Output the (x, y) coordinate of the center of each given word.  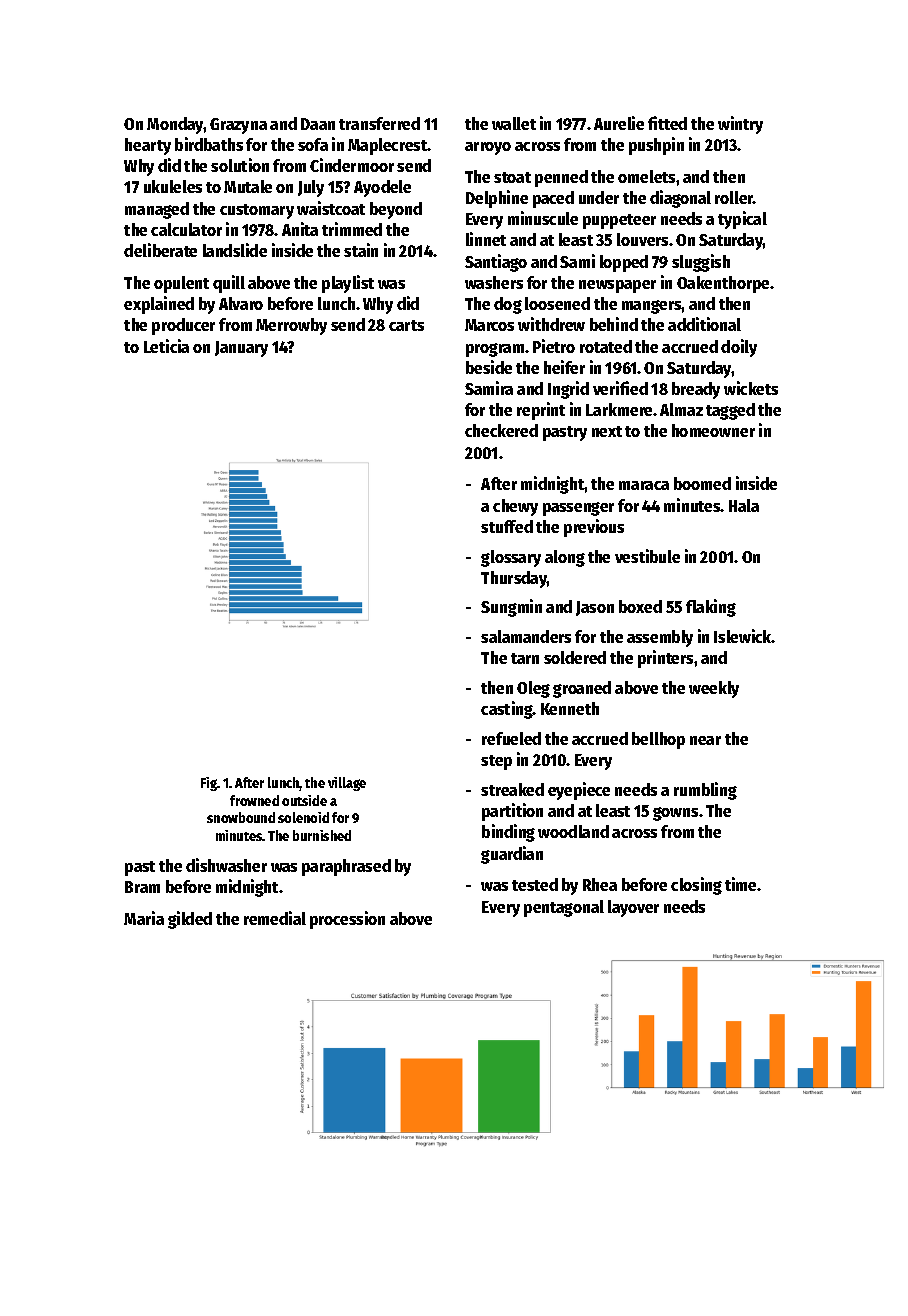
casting (507, 710)
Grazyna (238, 126)
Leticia (166, 346)
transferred (379, 123)
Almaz (681, 409)
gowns (675, 814)
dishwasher (226, 865)
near (705, 740)
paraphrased (346, 867)
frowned (254, 800)
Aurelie (619, 123)
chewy (515, 507)
